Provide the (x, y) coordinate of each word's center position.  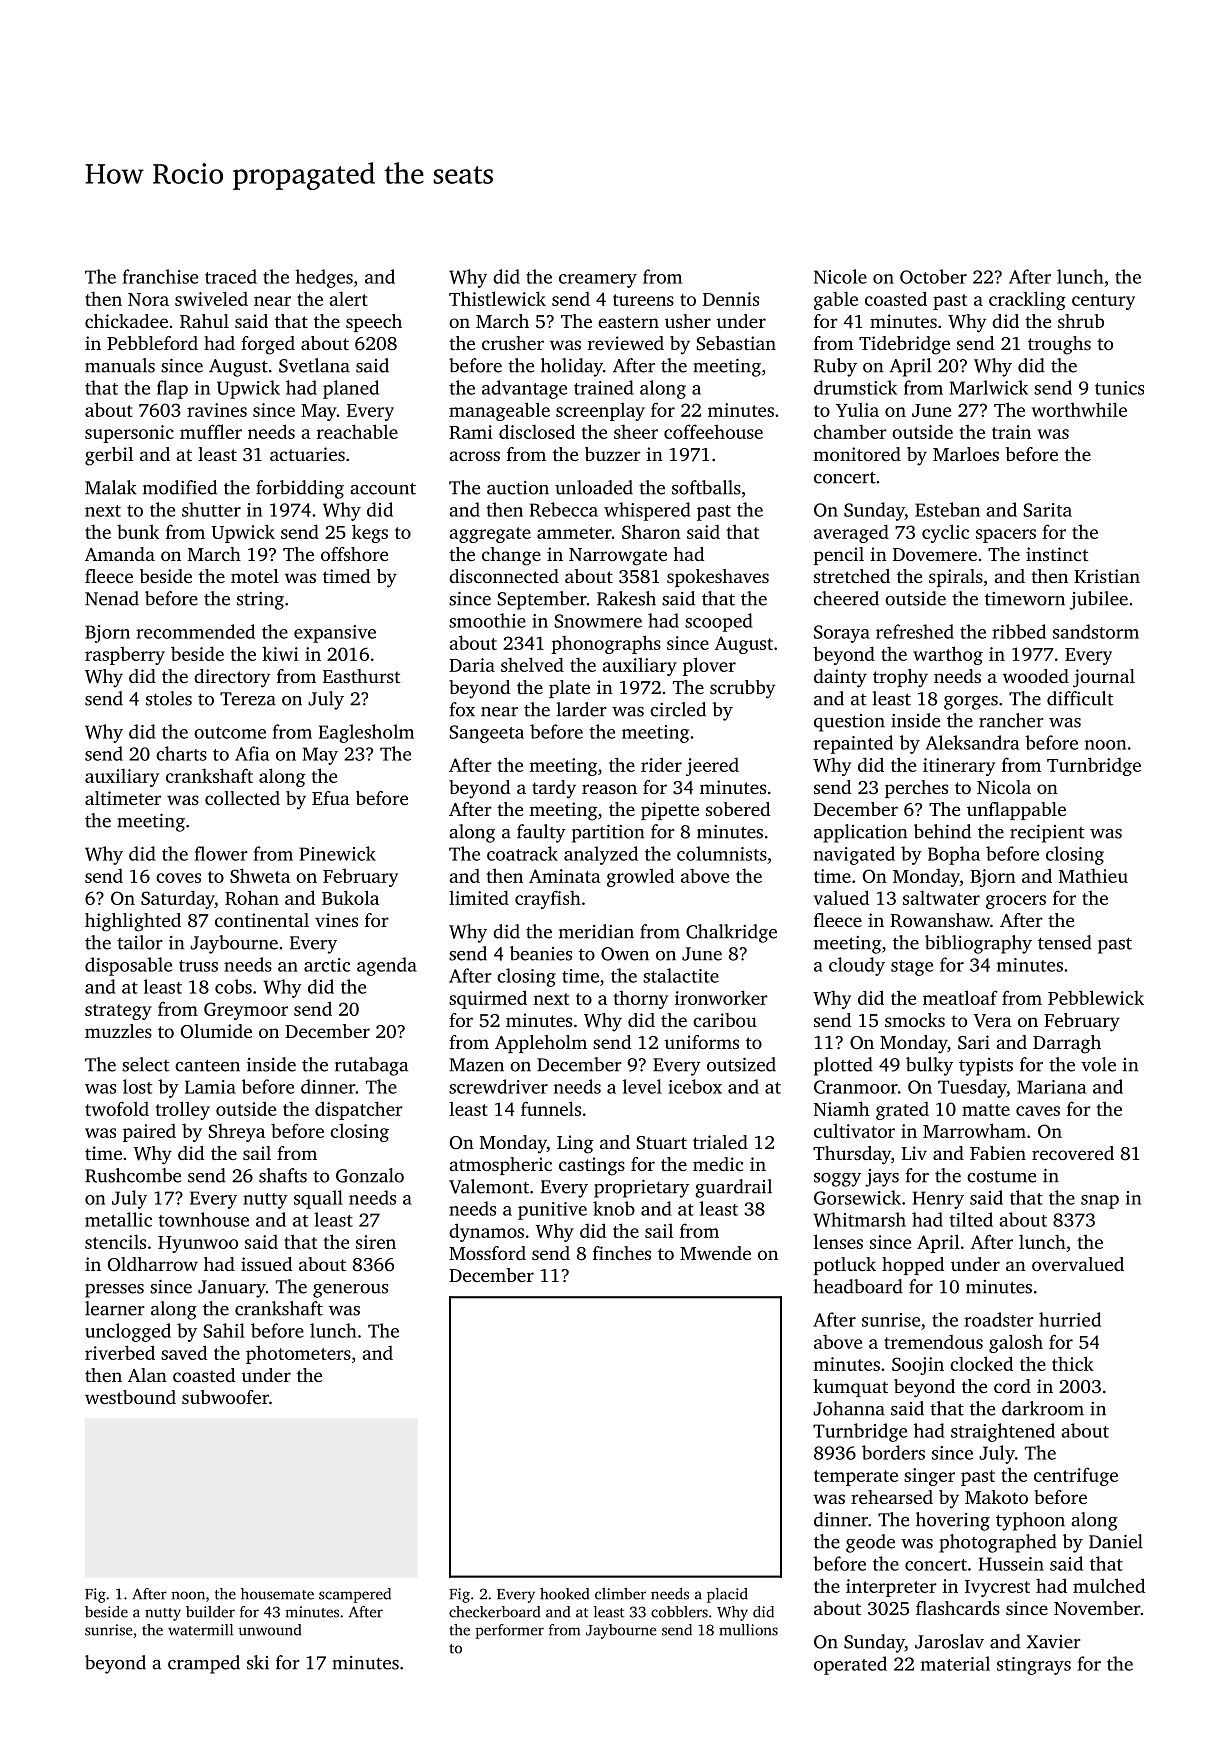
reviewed (626, 343)
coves (178, 878)
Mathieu (1093, 875)
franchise (160, 276)
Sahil (224, 1330)
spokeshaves (718, 578)
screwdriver (498, 1086)
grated (902, 1111)
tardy (554, 789)
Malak (111, 487)
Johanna (849, 1408)
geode (870, 1543)
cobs (233, 986)
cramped (204, 1664)
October (933, 276)
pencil (839, 556)
